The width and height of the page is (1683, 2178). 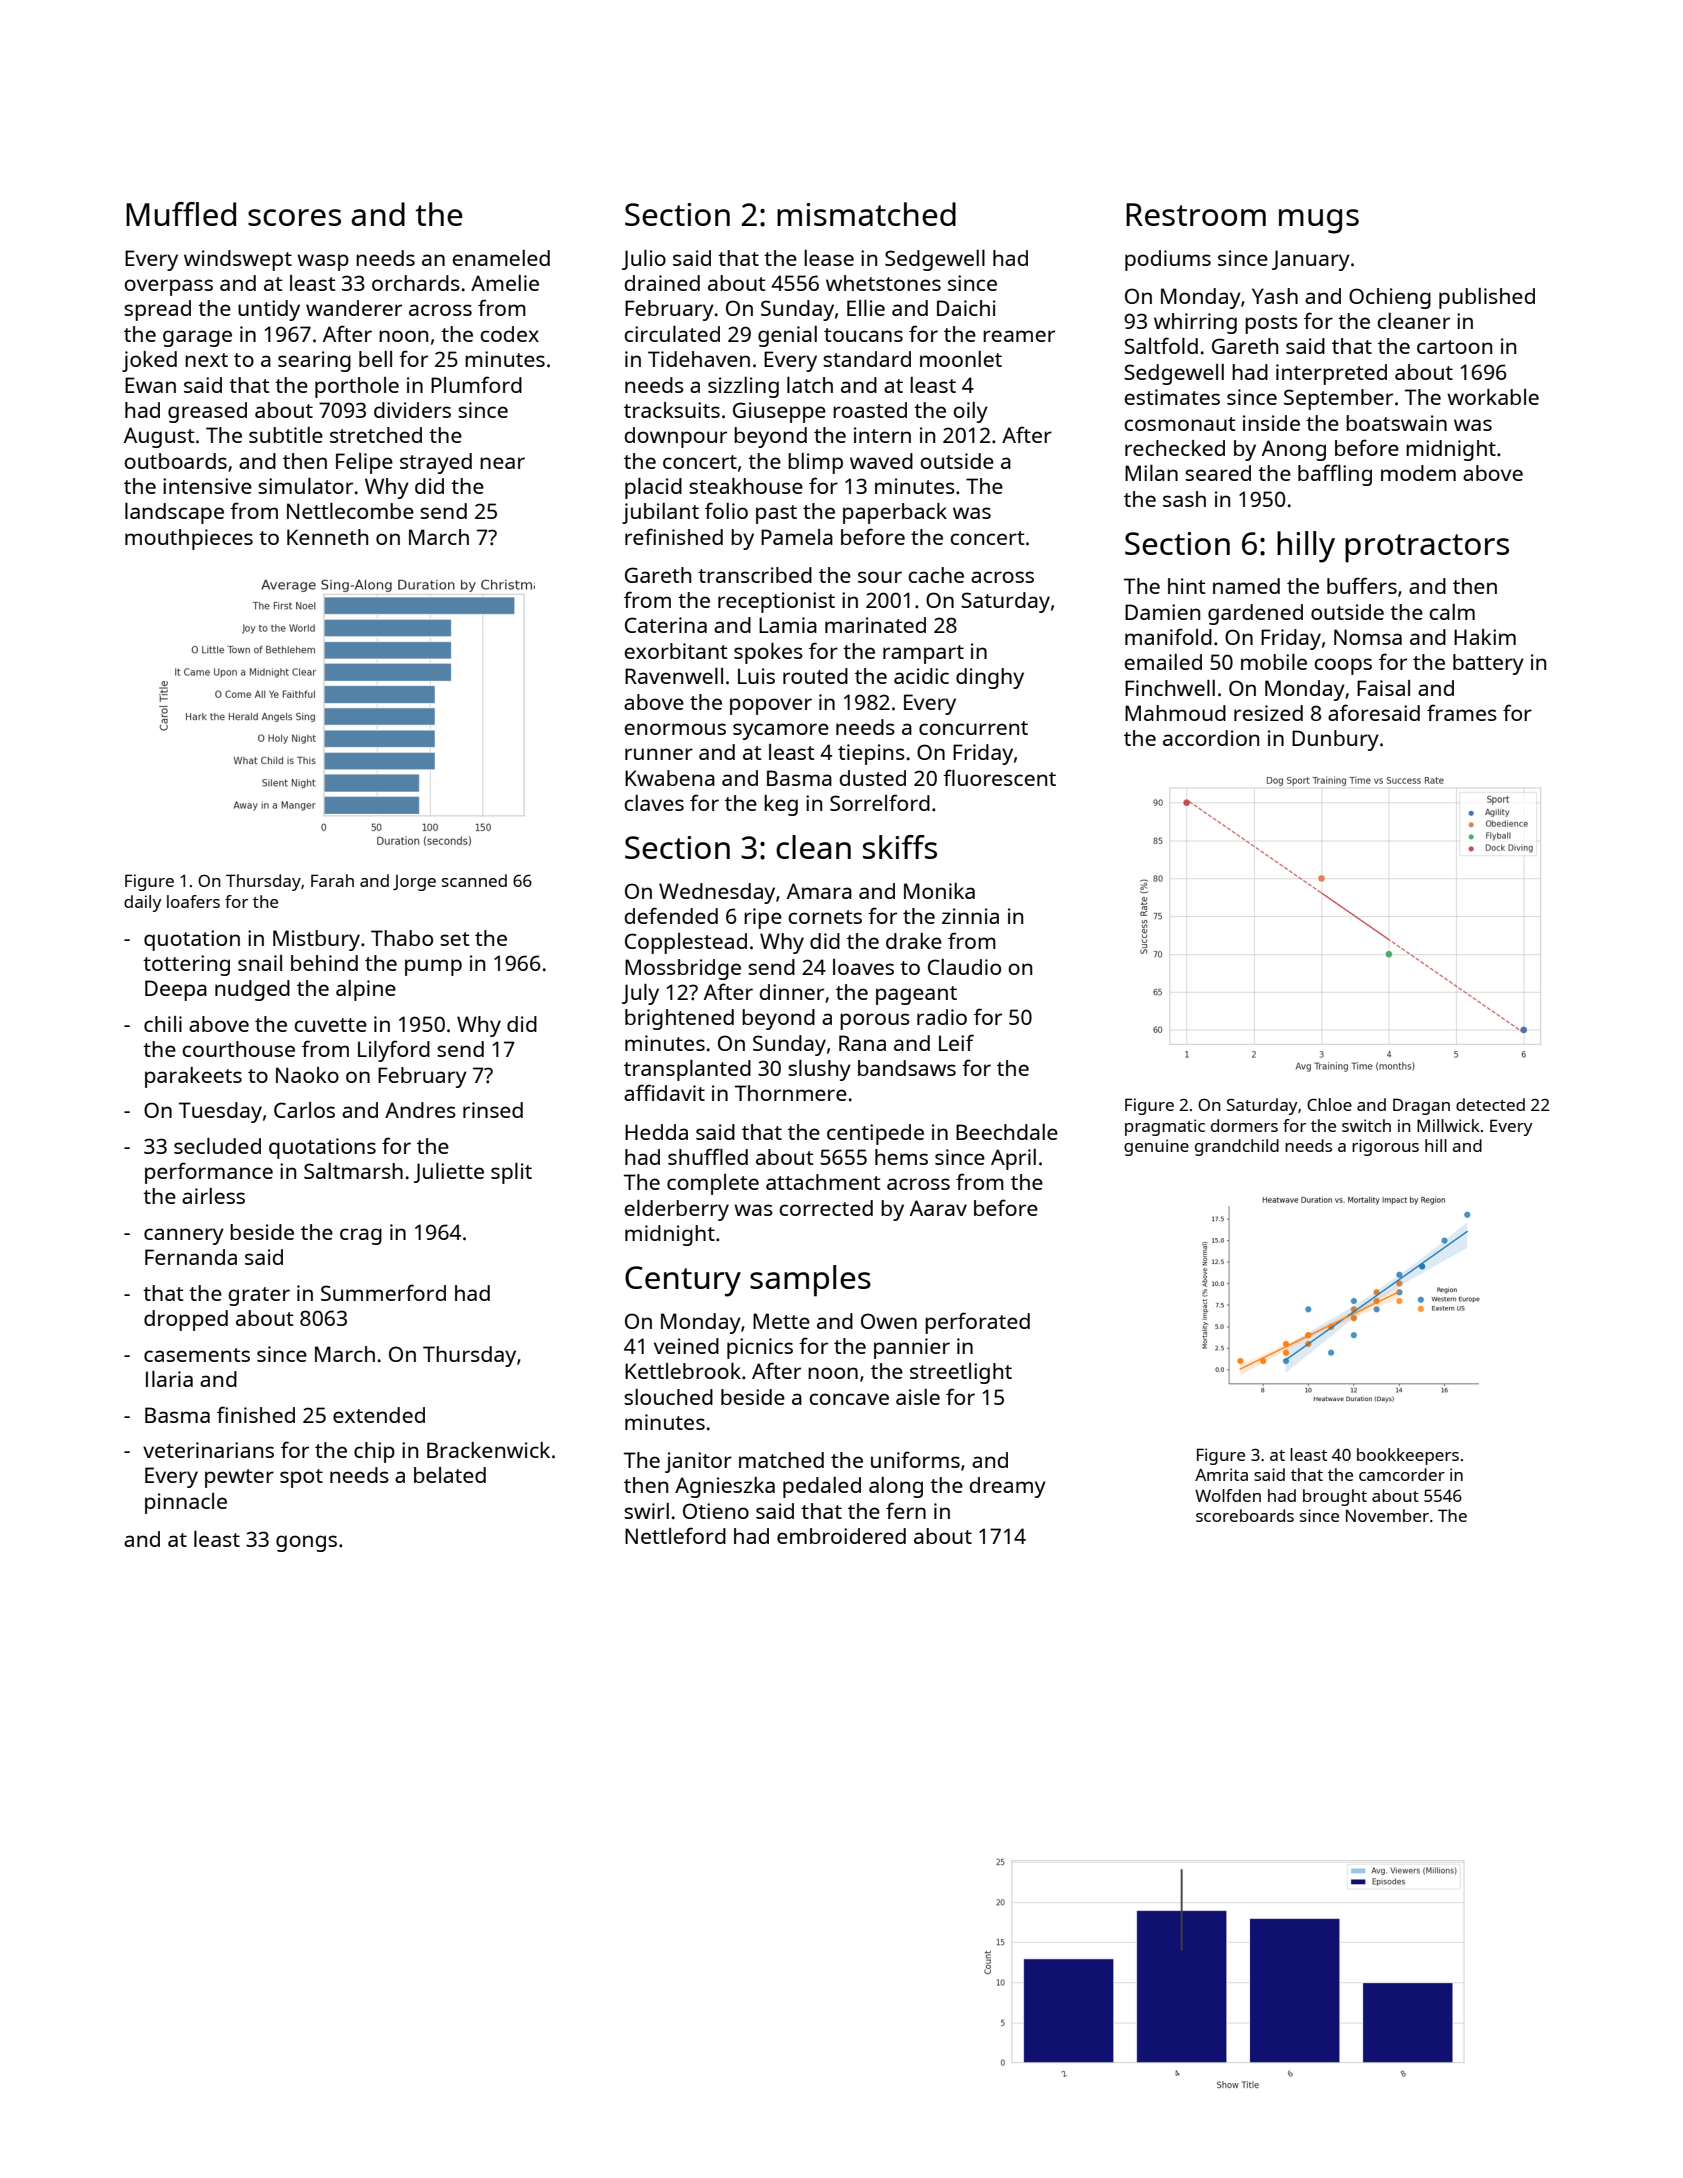 What do you see at coordinates (791, 1093) in the page?
I see `Thornmere` at bounding box center [791, 1093].
